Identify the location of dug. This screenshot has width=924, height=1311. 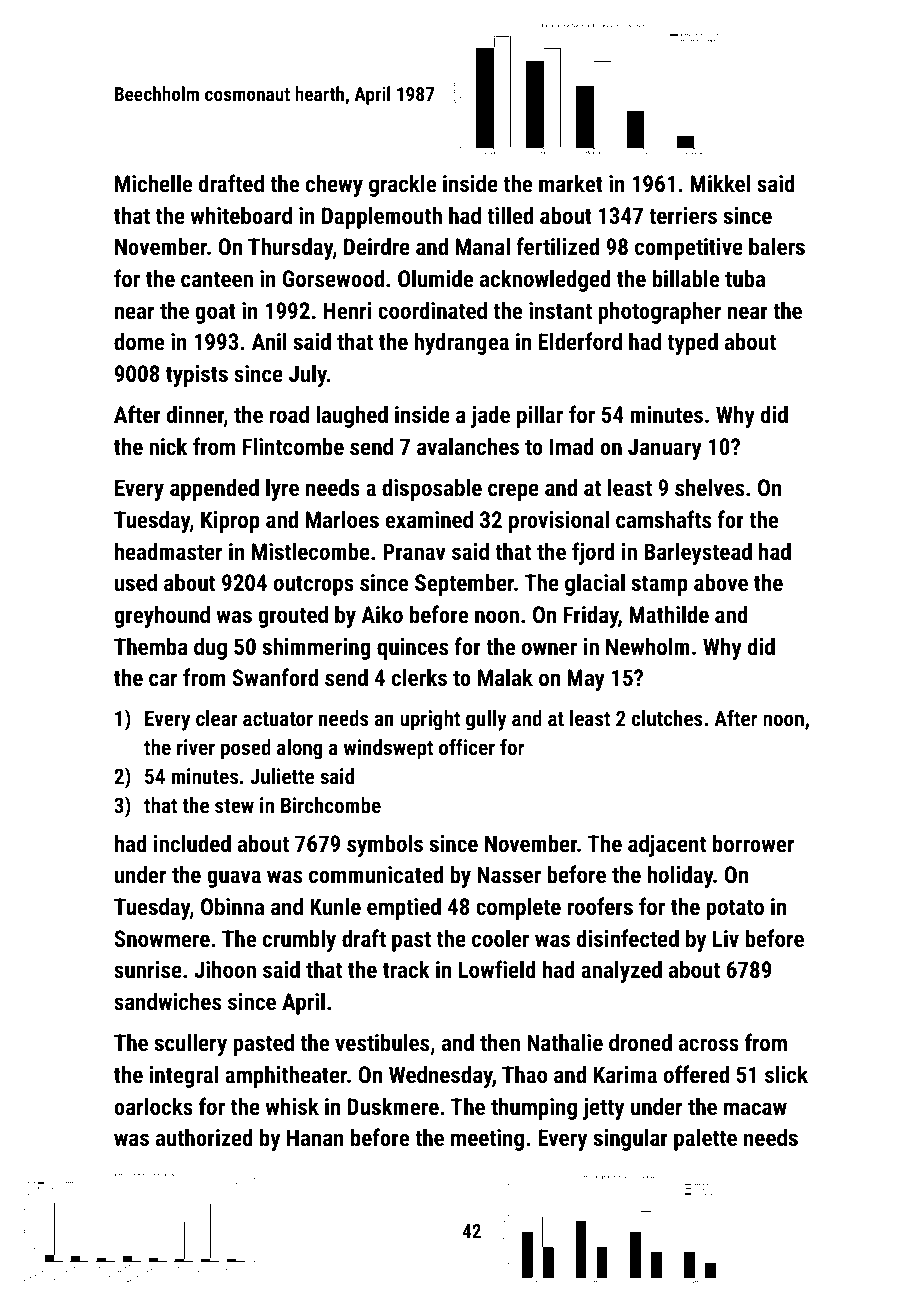
(210, 648).
